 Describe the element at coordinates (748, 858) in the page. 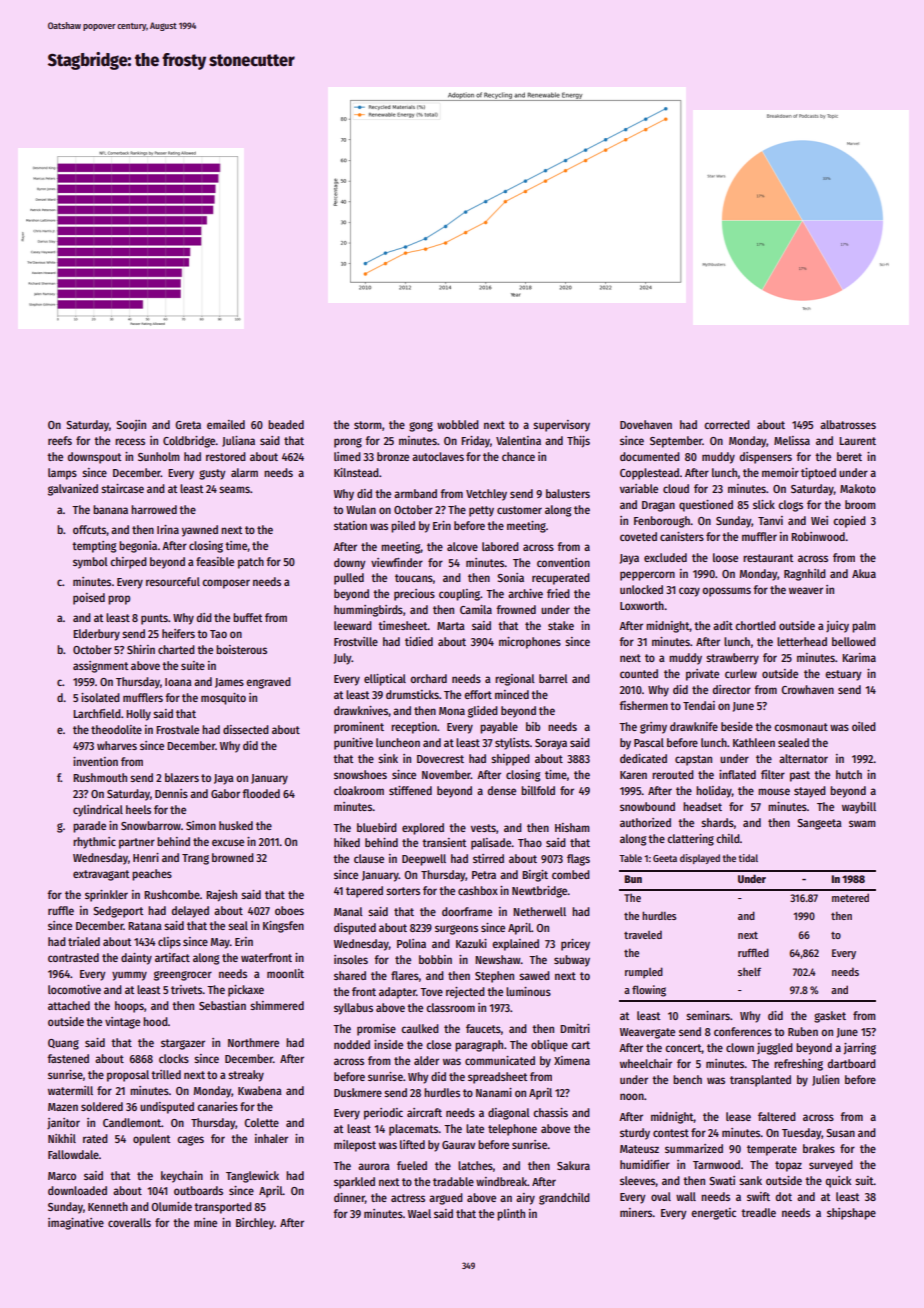

I see `tidal` at that location.
